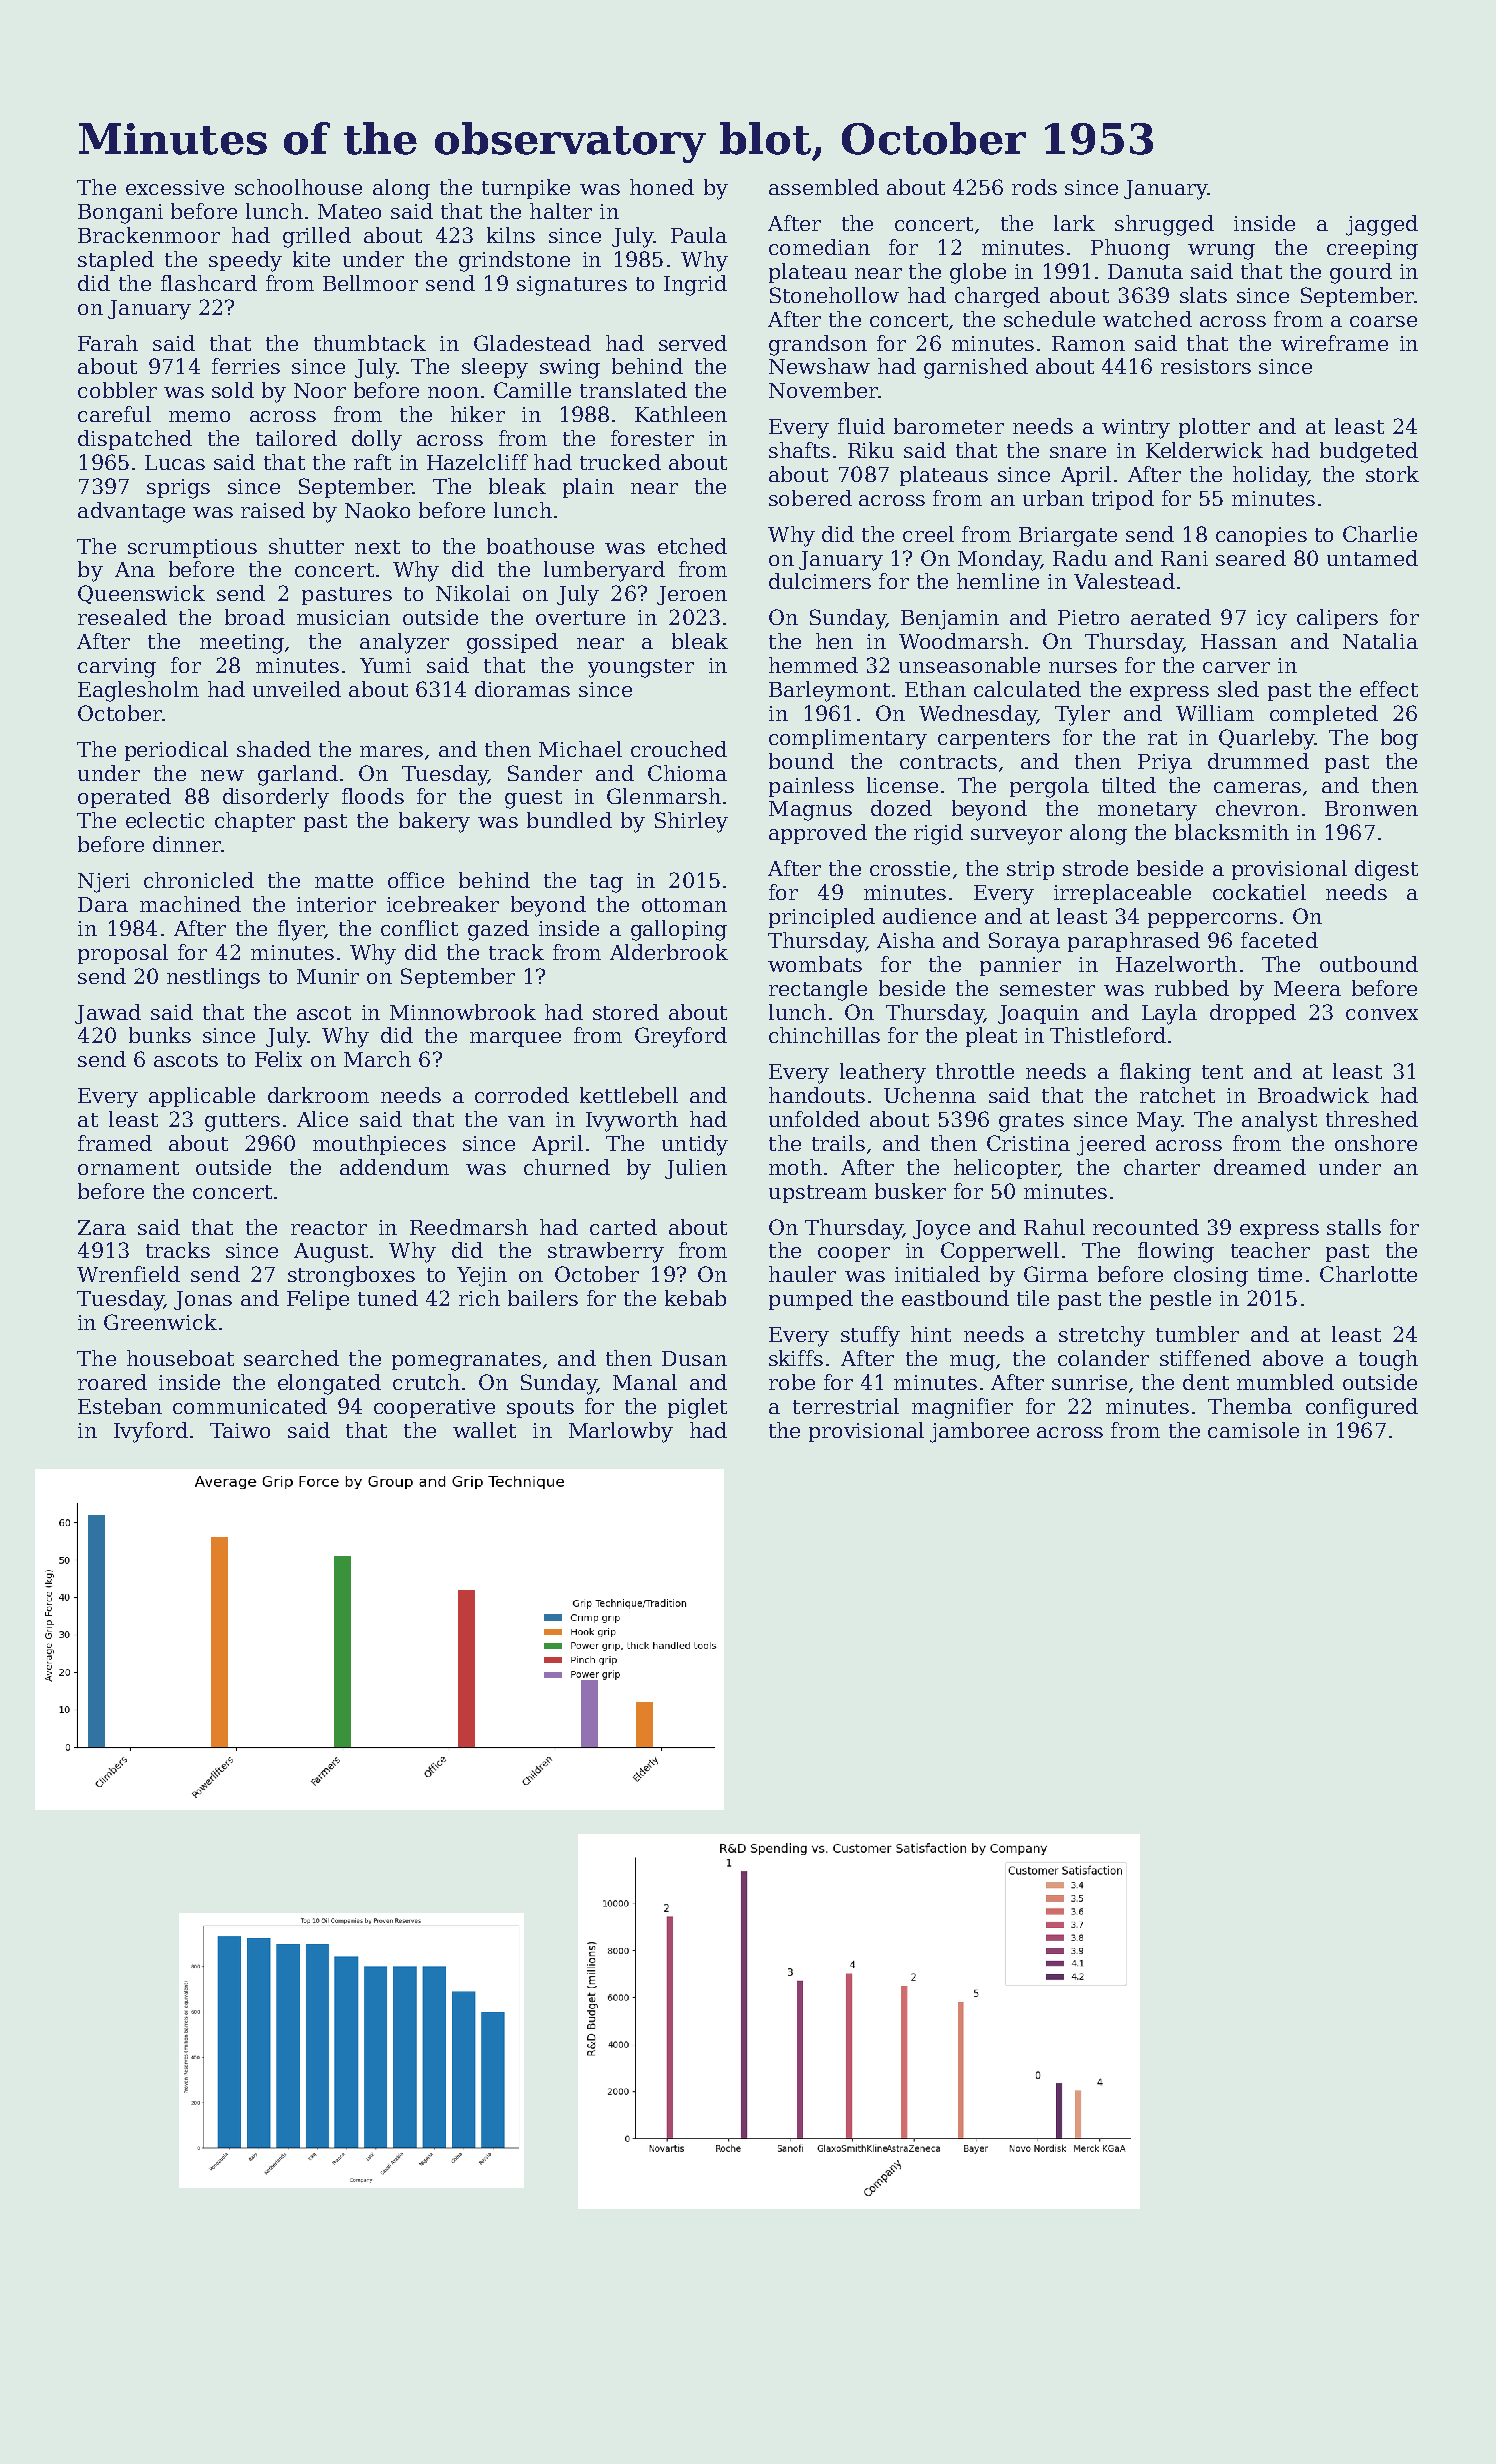 The height and width of the page is (2464, 1496). Describe the element at coordinates (979, 1432) in the page. I see `jamboree` at that location.
